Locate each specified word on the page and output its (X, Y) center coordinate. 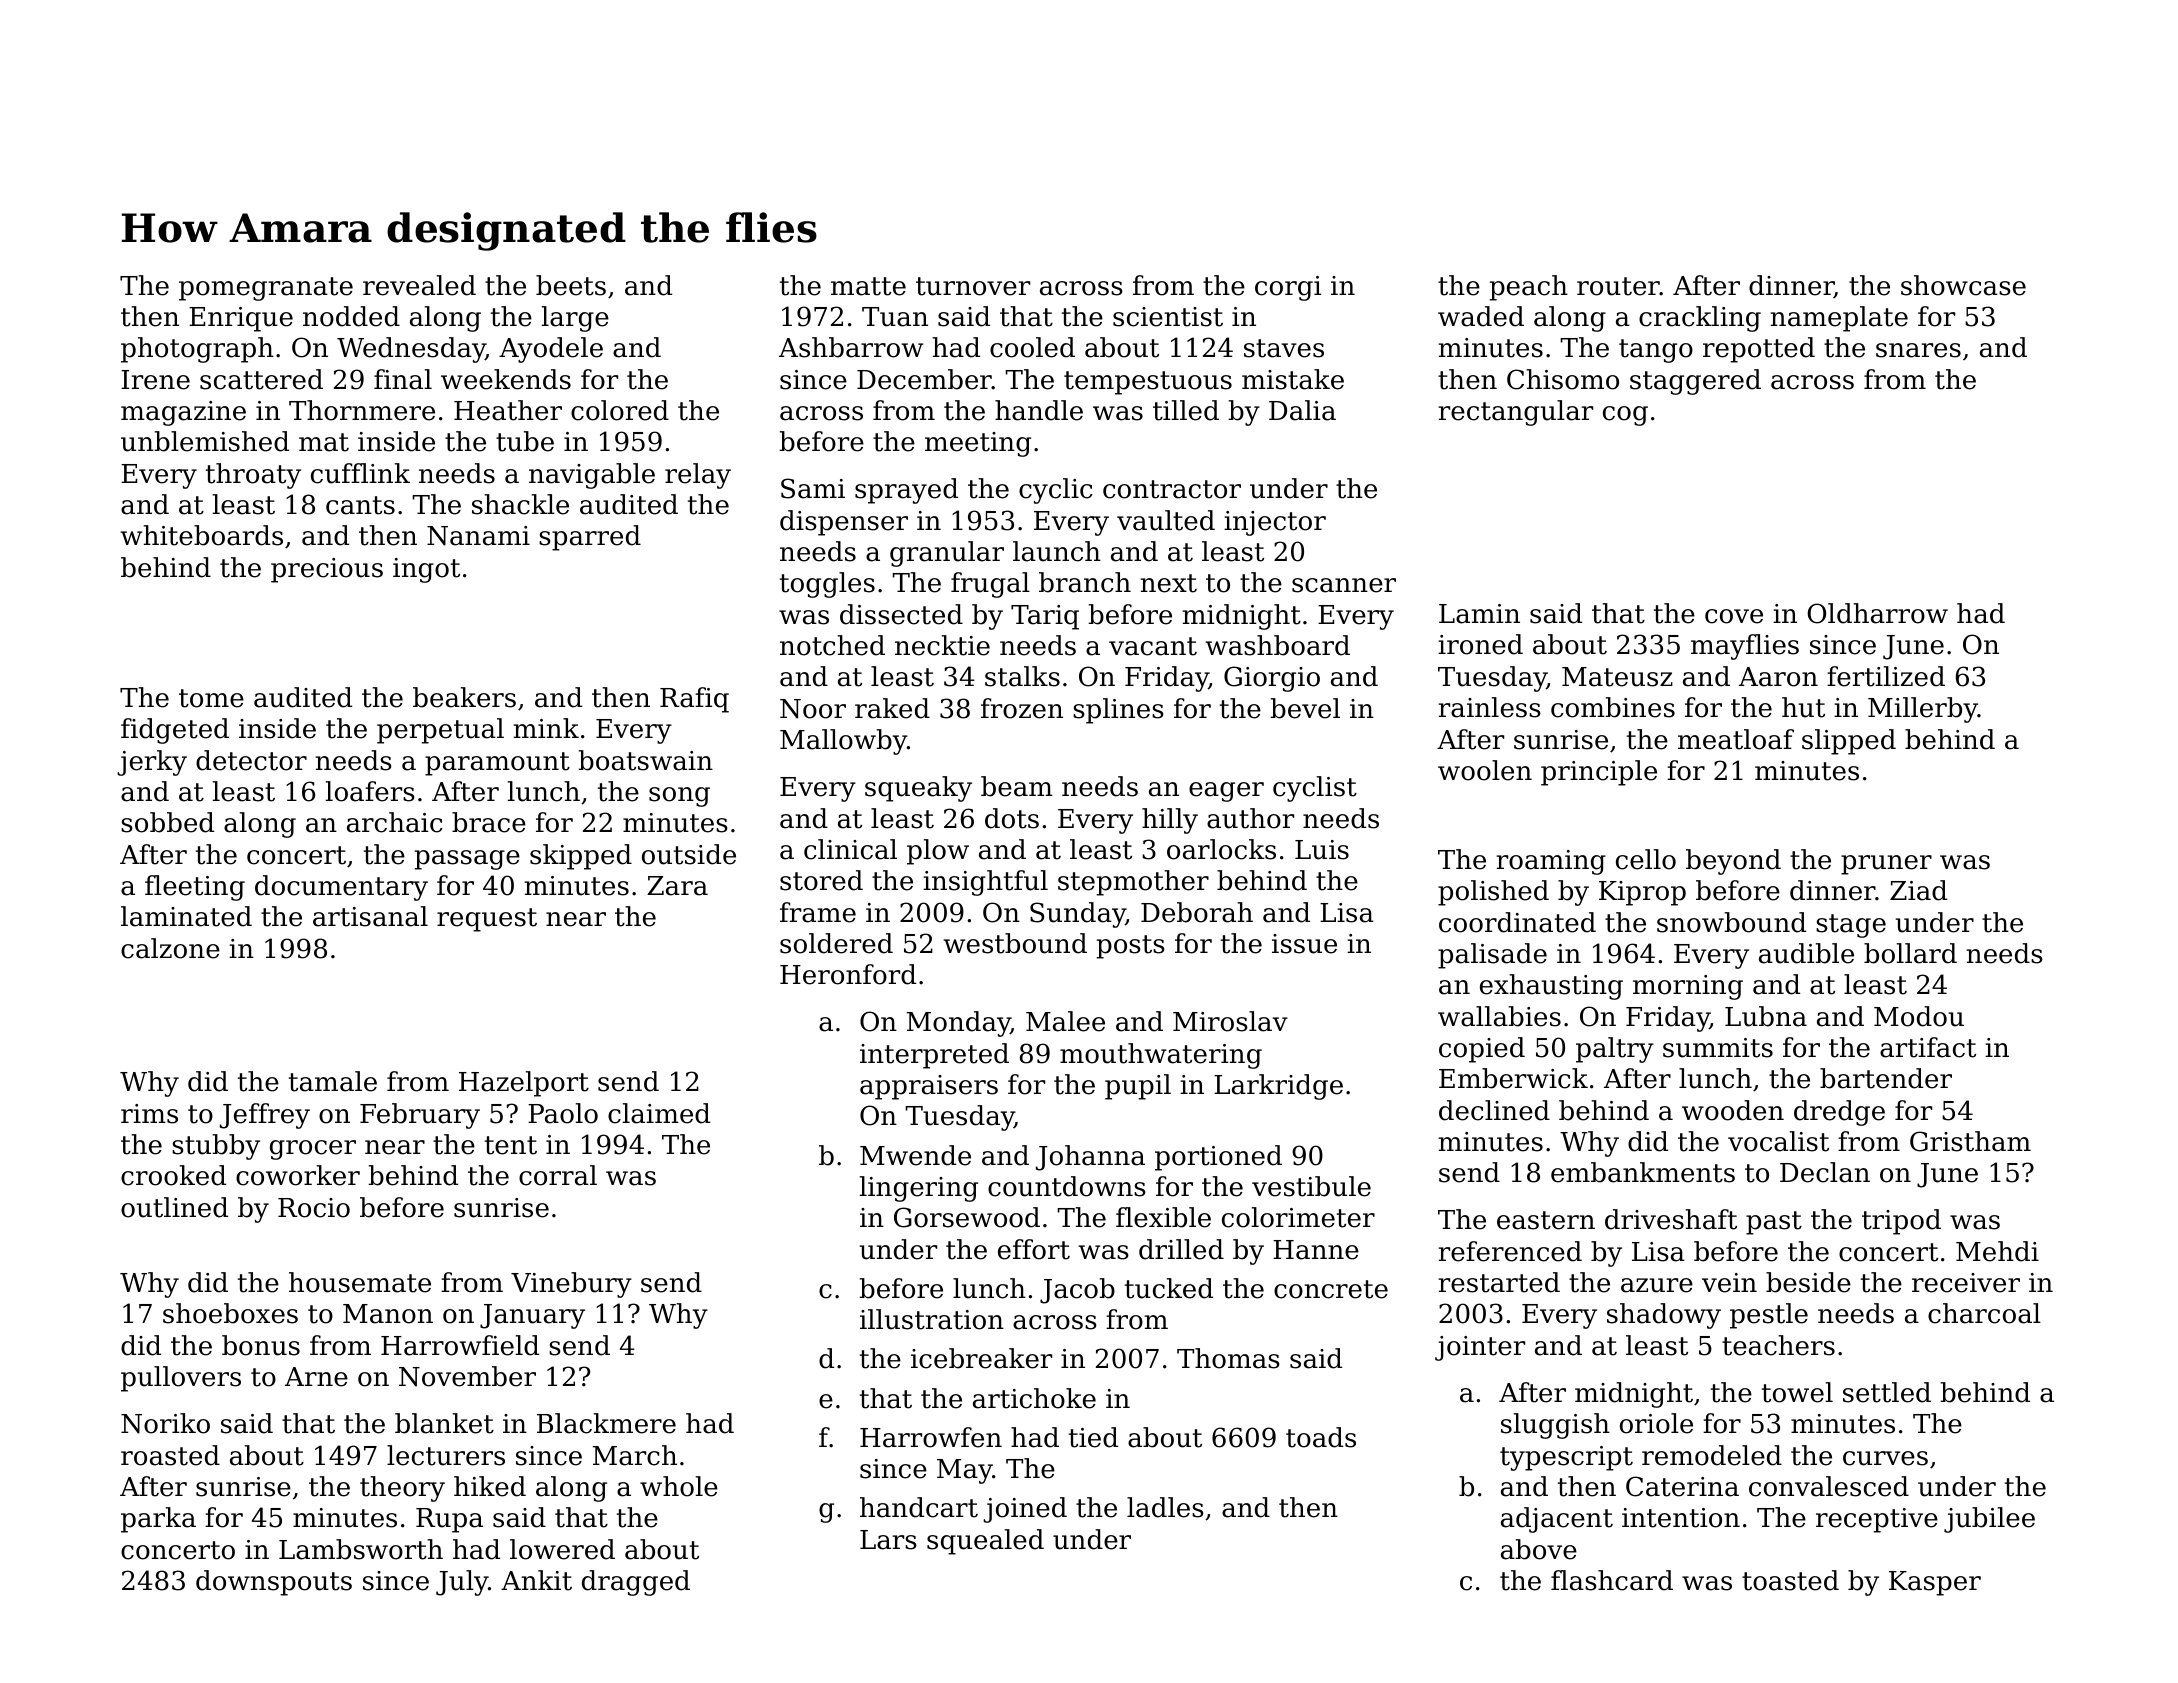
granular (947, 554)
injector (1275, 523)
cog (1625, 416)
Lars (888, 1540)
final (403, 379)
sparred (590, 538)
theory (402, 1489)
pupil (1138, 1087)
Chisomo (1563, 379)
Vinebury (571, 1285)
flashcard (1612, 1580)
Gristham (1970, 1141)
